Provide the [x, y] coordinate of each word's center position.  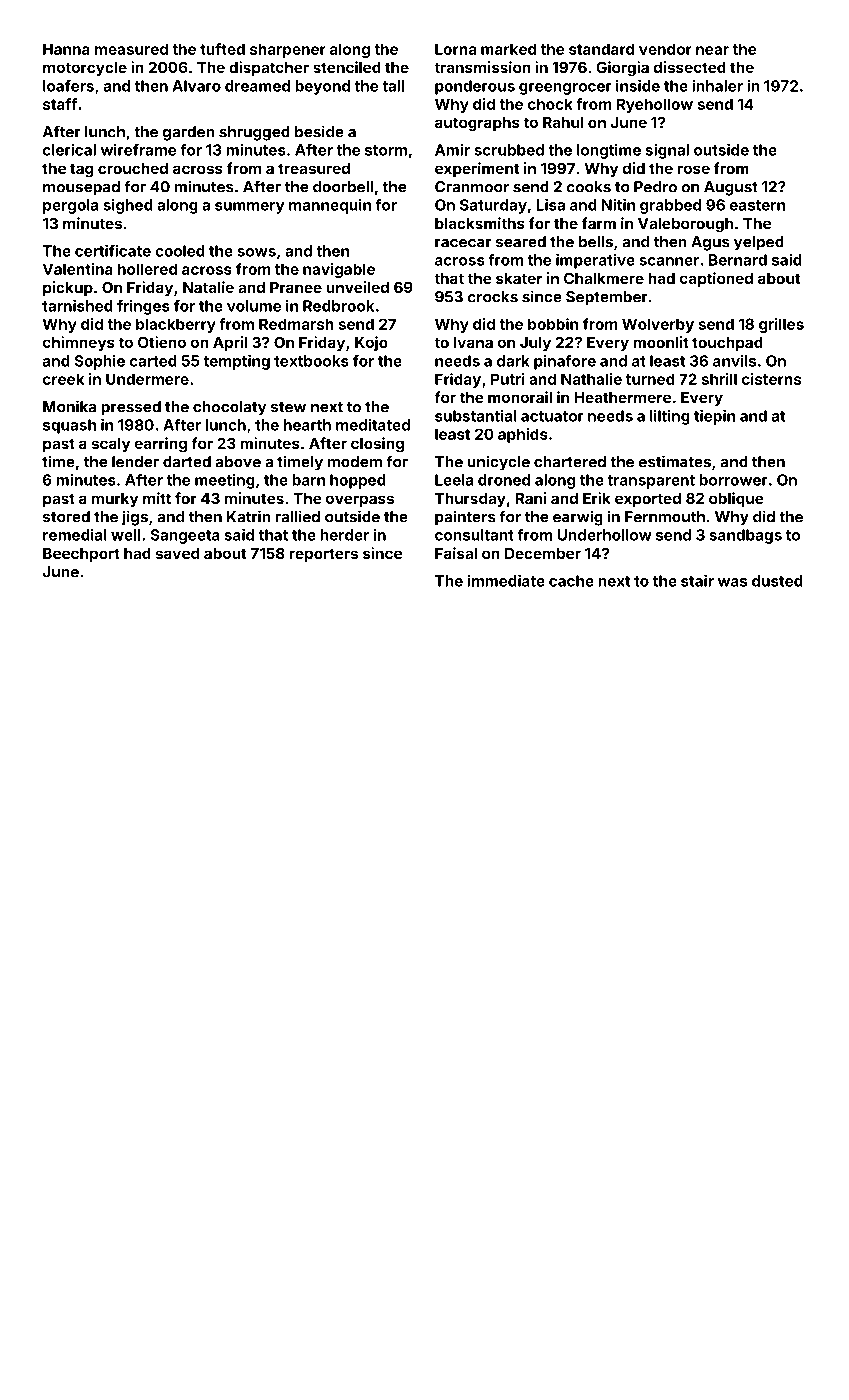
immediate [506, 581]
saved [177, 553]
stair [697, 581]
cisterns [771, 379]
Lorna [455, 49]
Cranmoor [472, 187]
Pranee [296, 287]
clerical [69, 150]
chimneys [79, 343]
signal [667, 151]
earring [161, 445]
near [712, 50]
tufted [222, 49]
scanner [669, 261]
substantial [476, 416]
